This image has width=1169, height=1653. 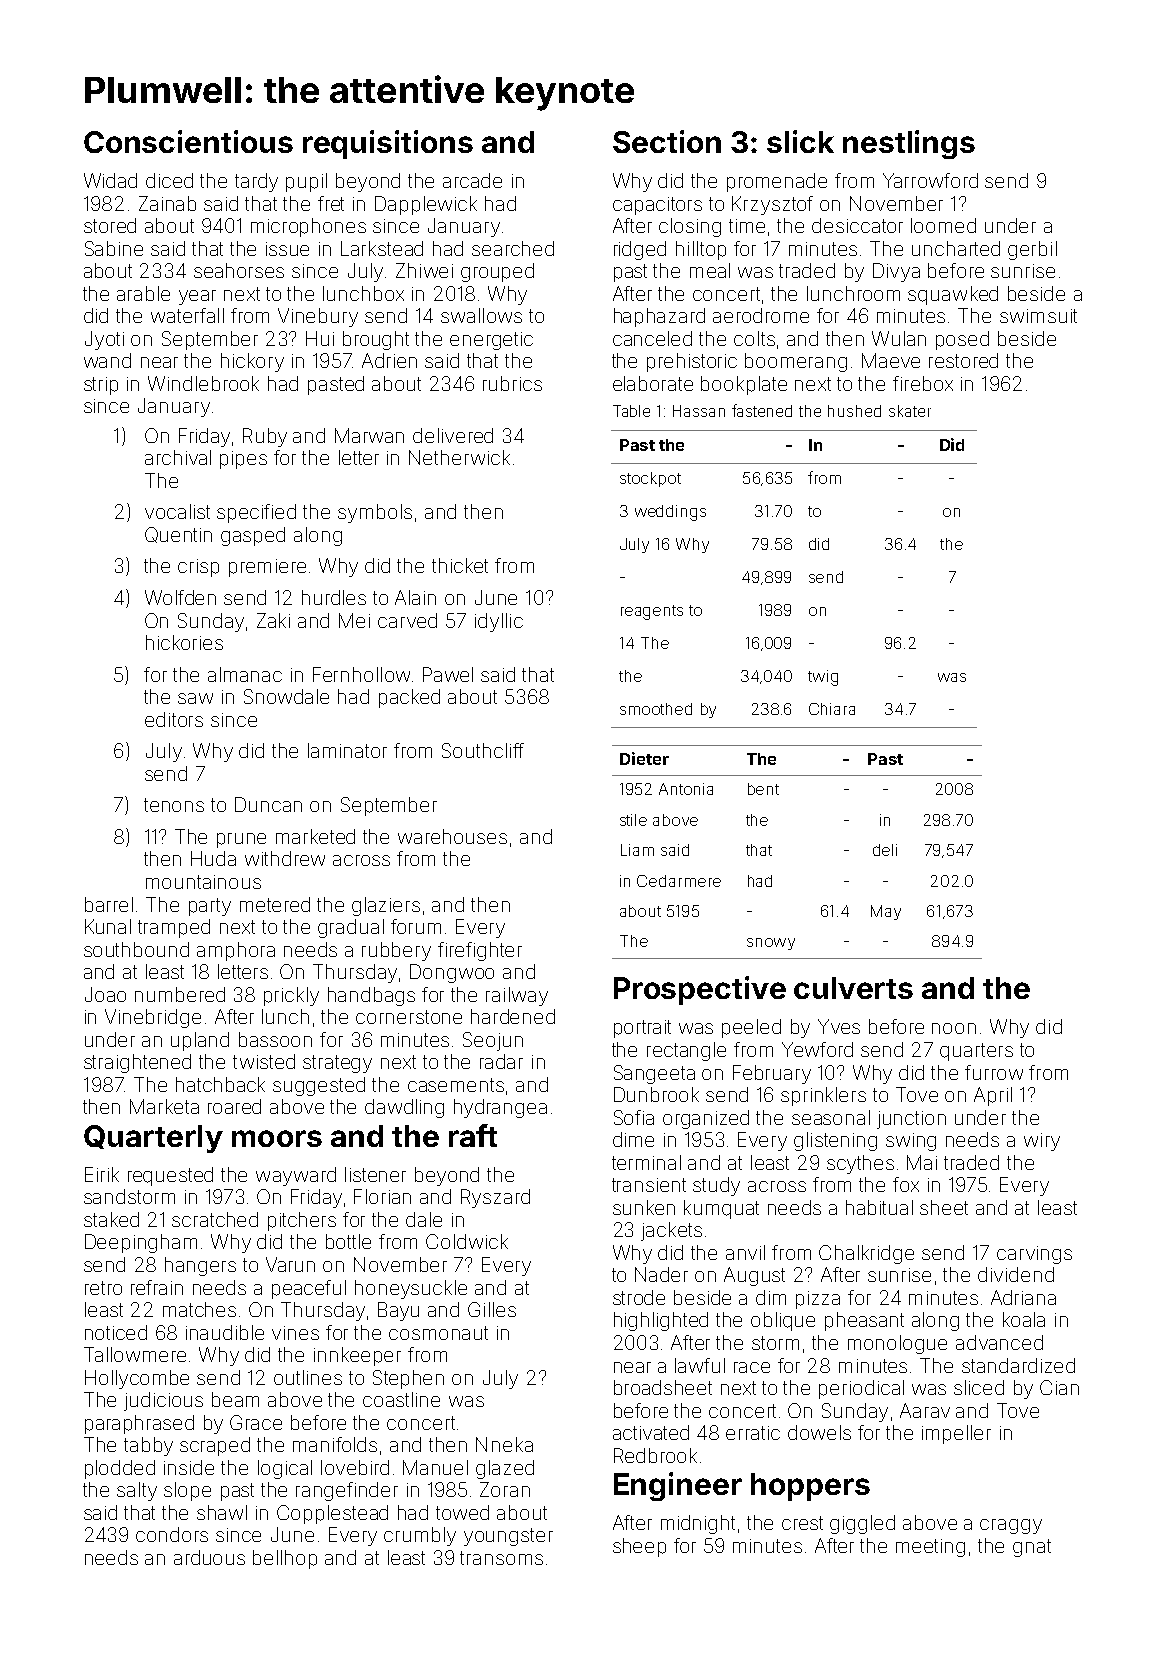 I want to click on strip, so click(x=101, y=386).
